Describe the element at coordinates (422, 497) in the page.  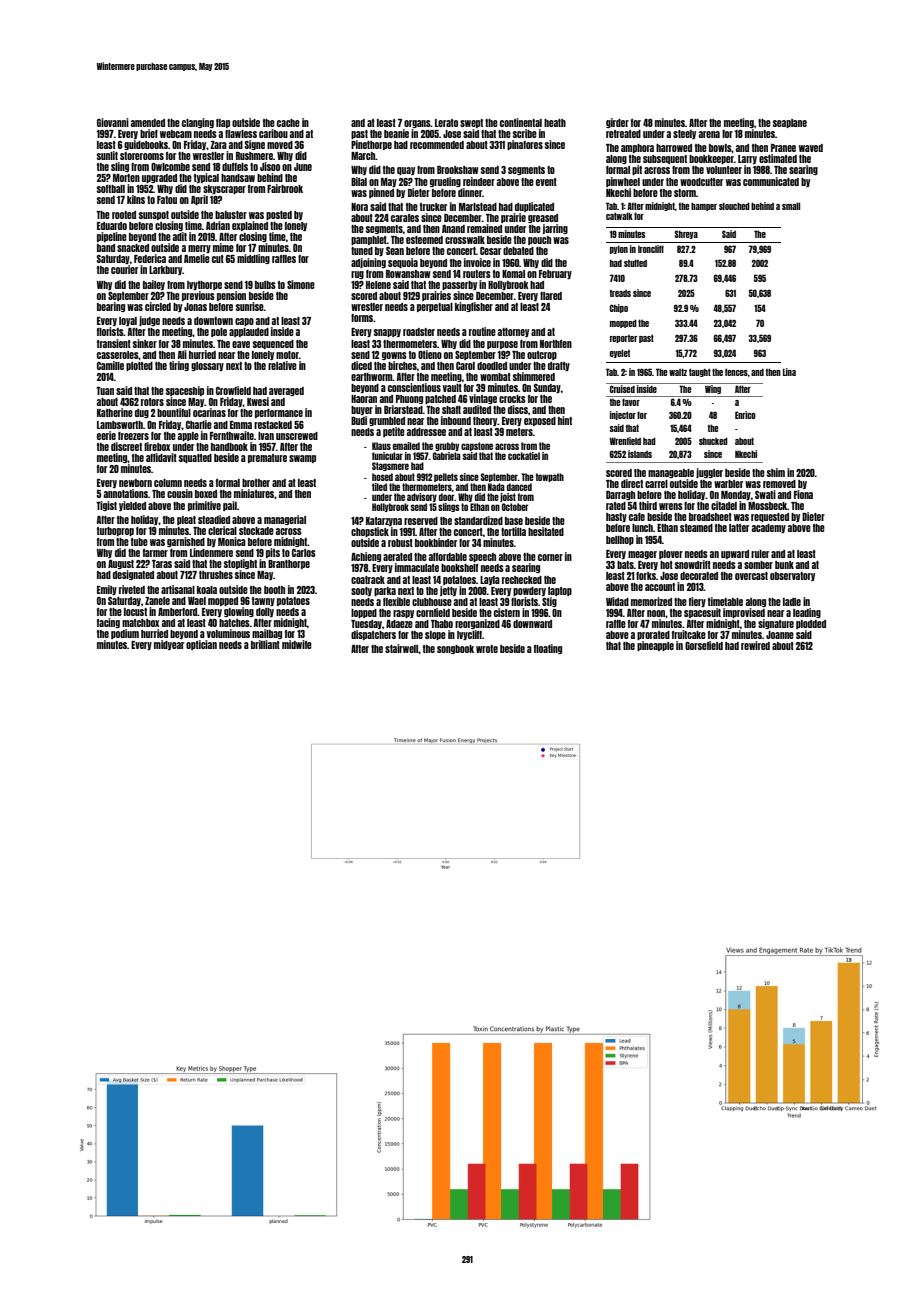
I see `advisory` at that location.
